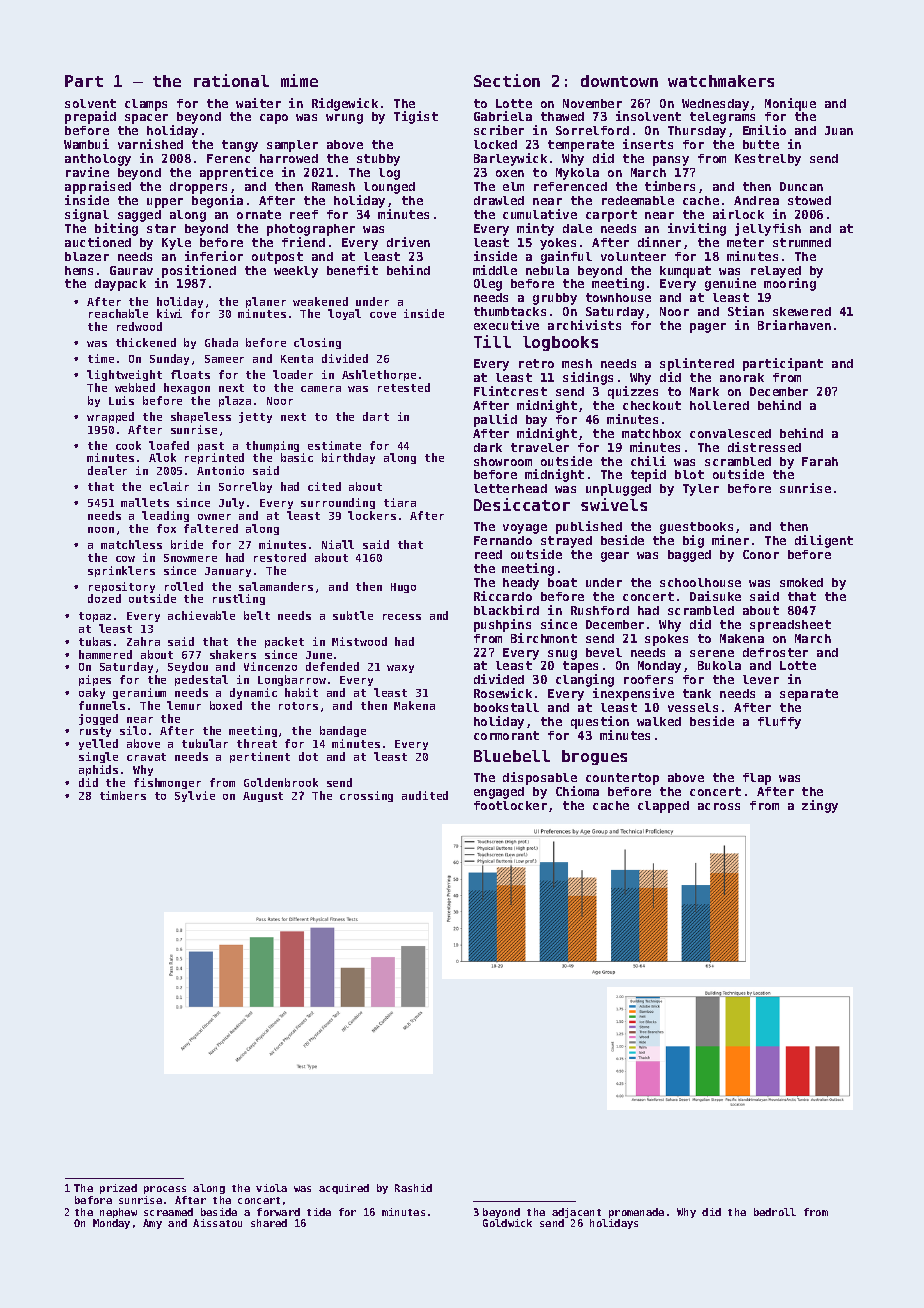  What do you see at coordinates (619, 81) in the screenshot?
I see `downtown` at bounding box center [619, 81].
